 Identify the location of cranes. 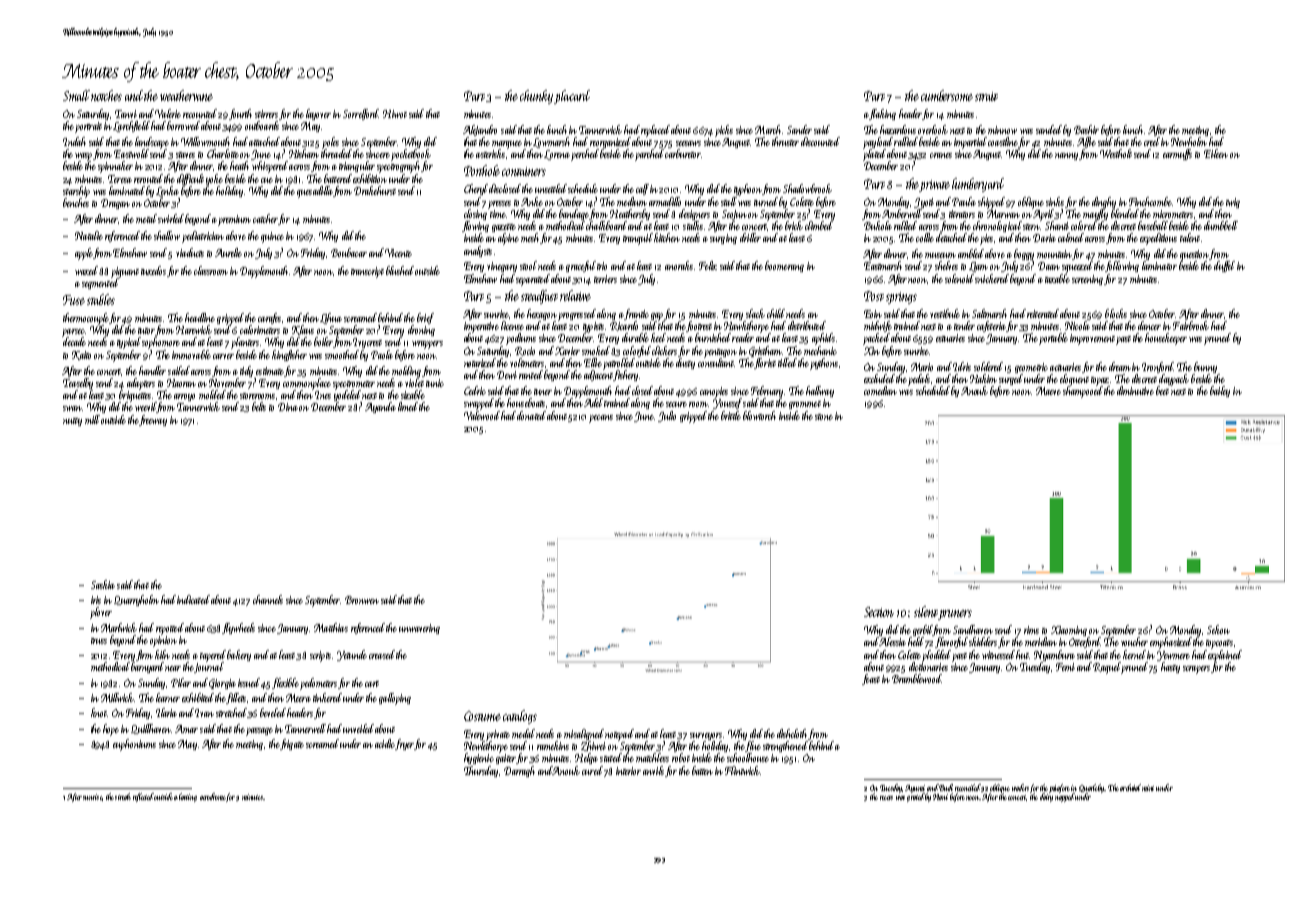
(941, 155).
